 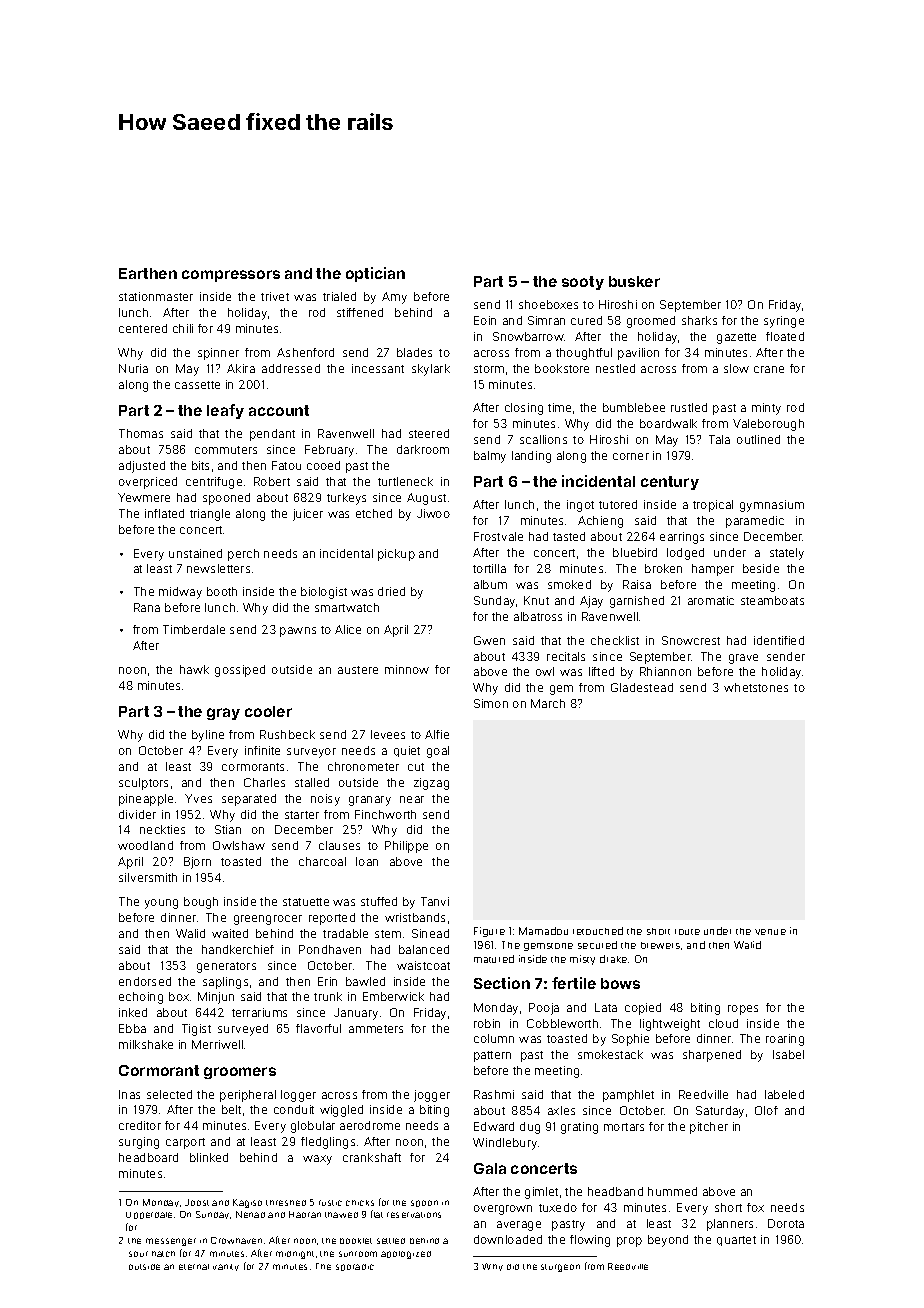 I want to click on zigzag, so click(x=431, y=784).
